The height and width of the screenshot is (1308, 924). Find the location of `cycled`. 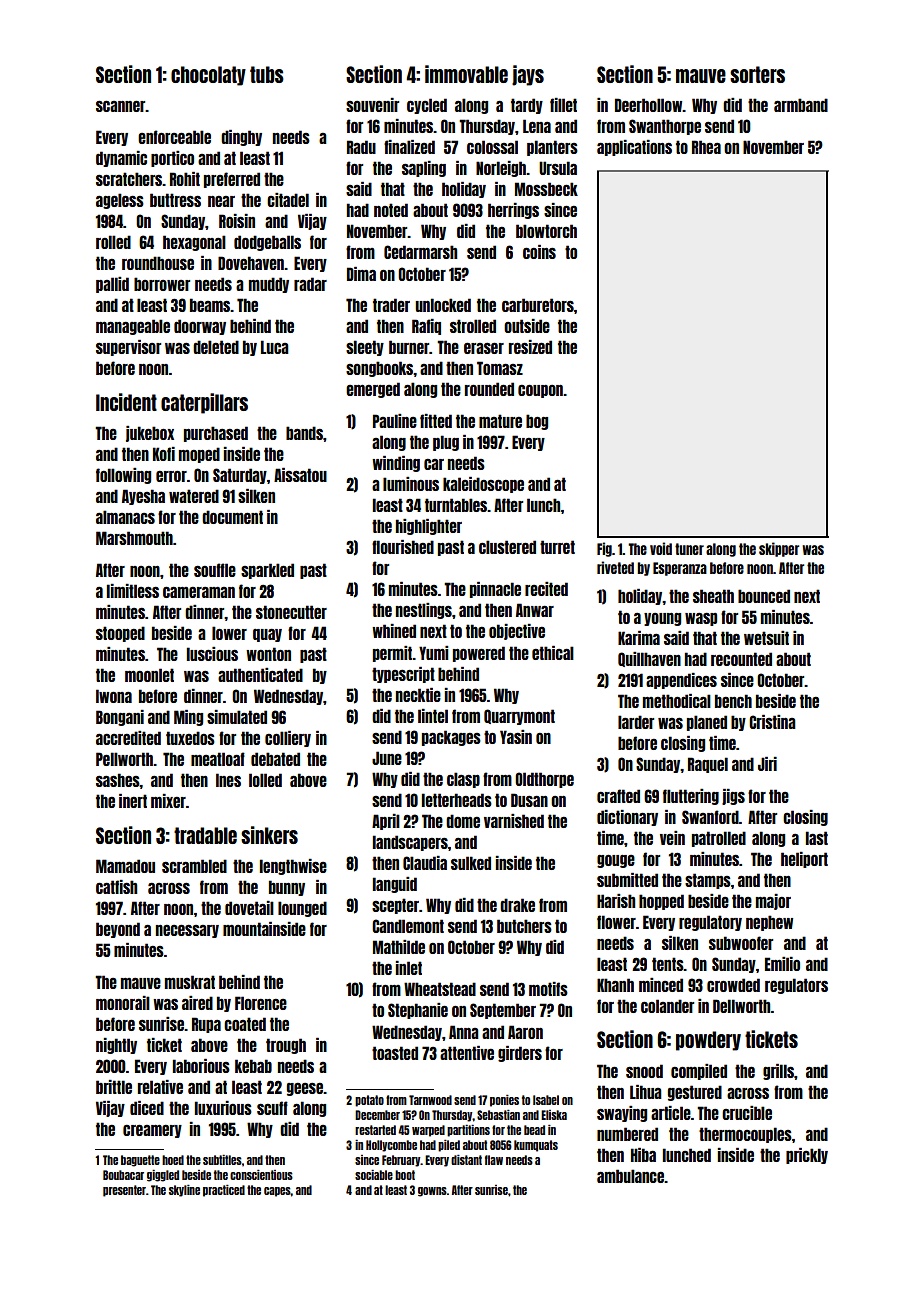

cycled is located at coordinates (427, 106).
